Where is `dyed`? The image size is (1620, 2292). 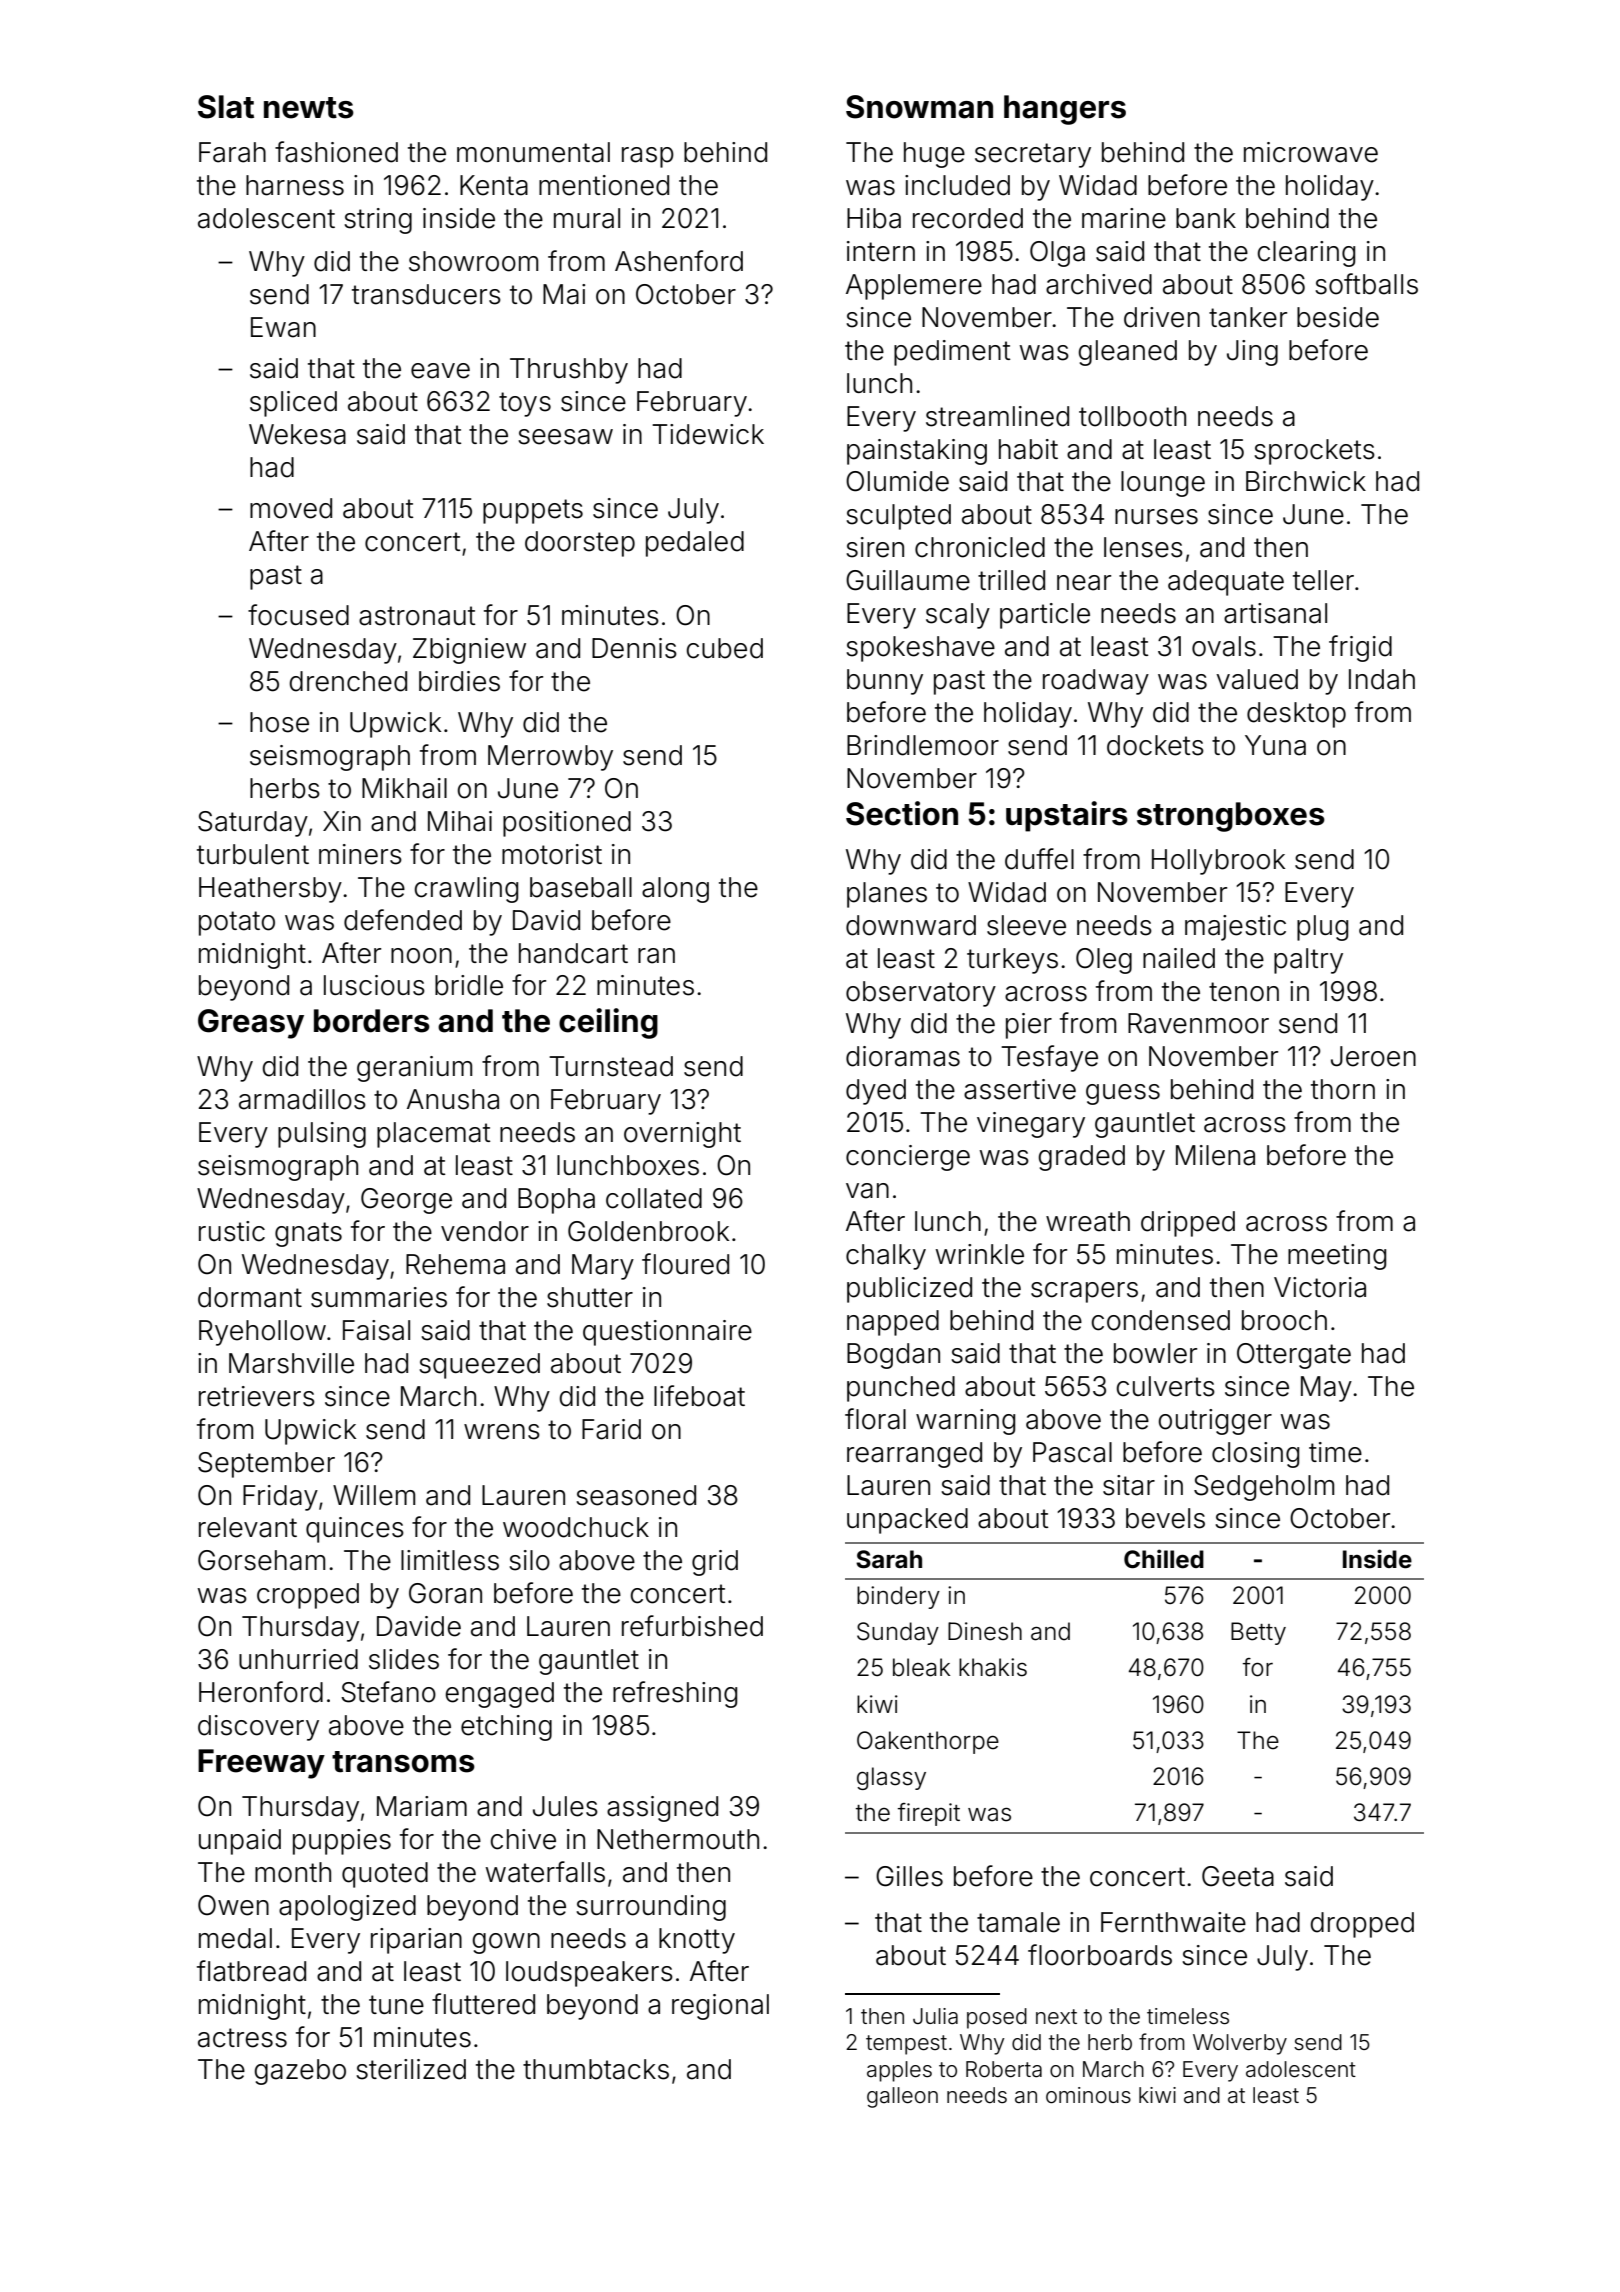
dyed is located at coordinates (876, 1092).
